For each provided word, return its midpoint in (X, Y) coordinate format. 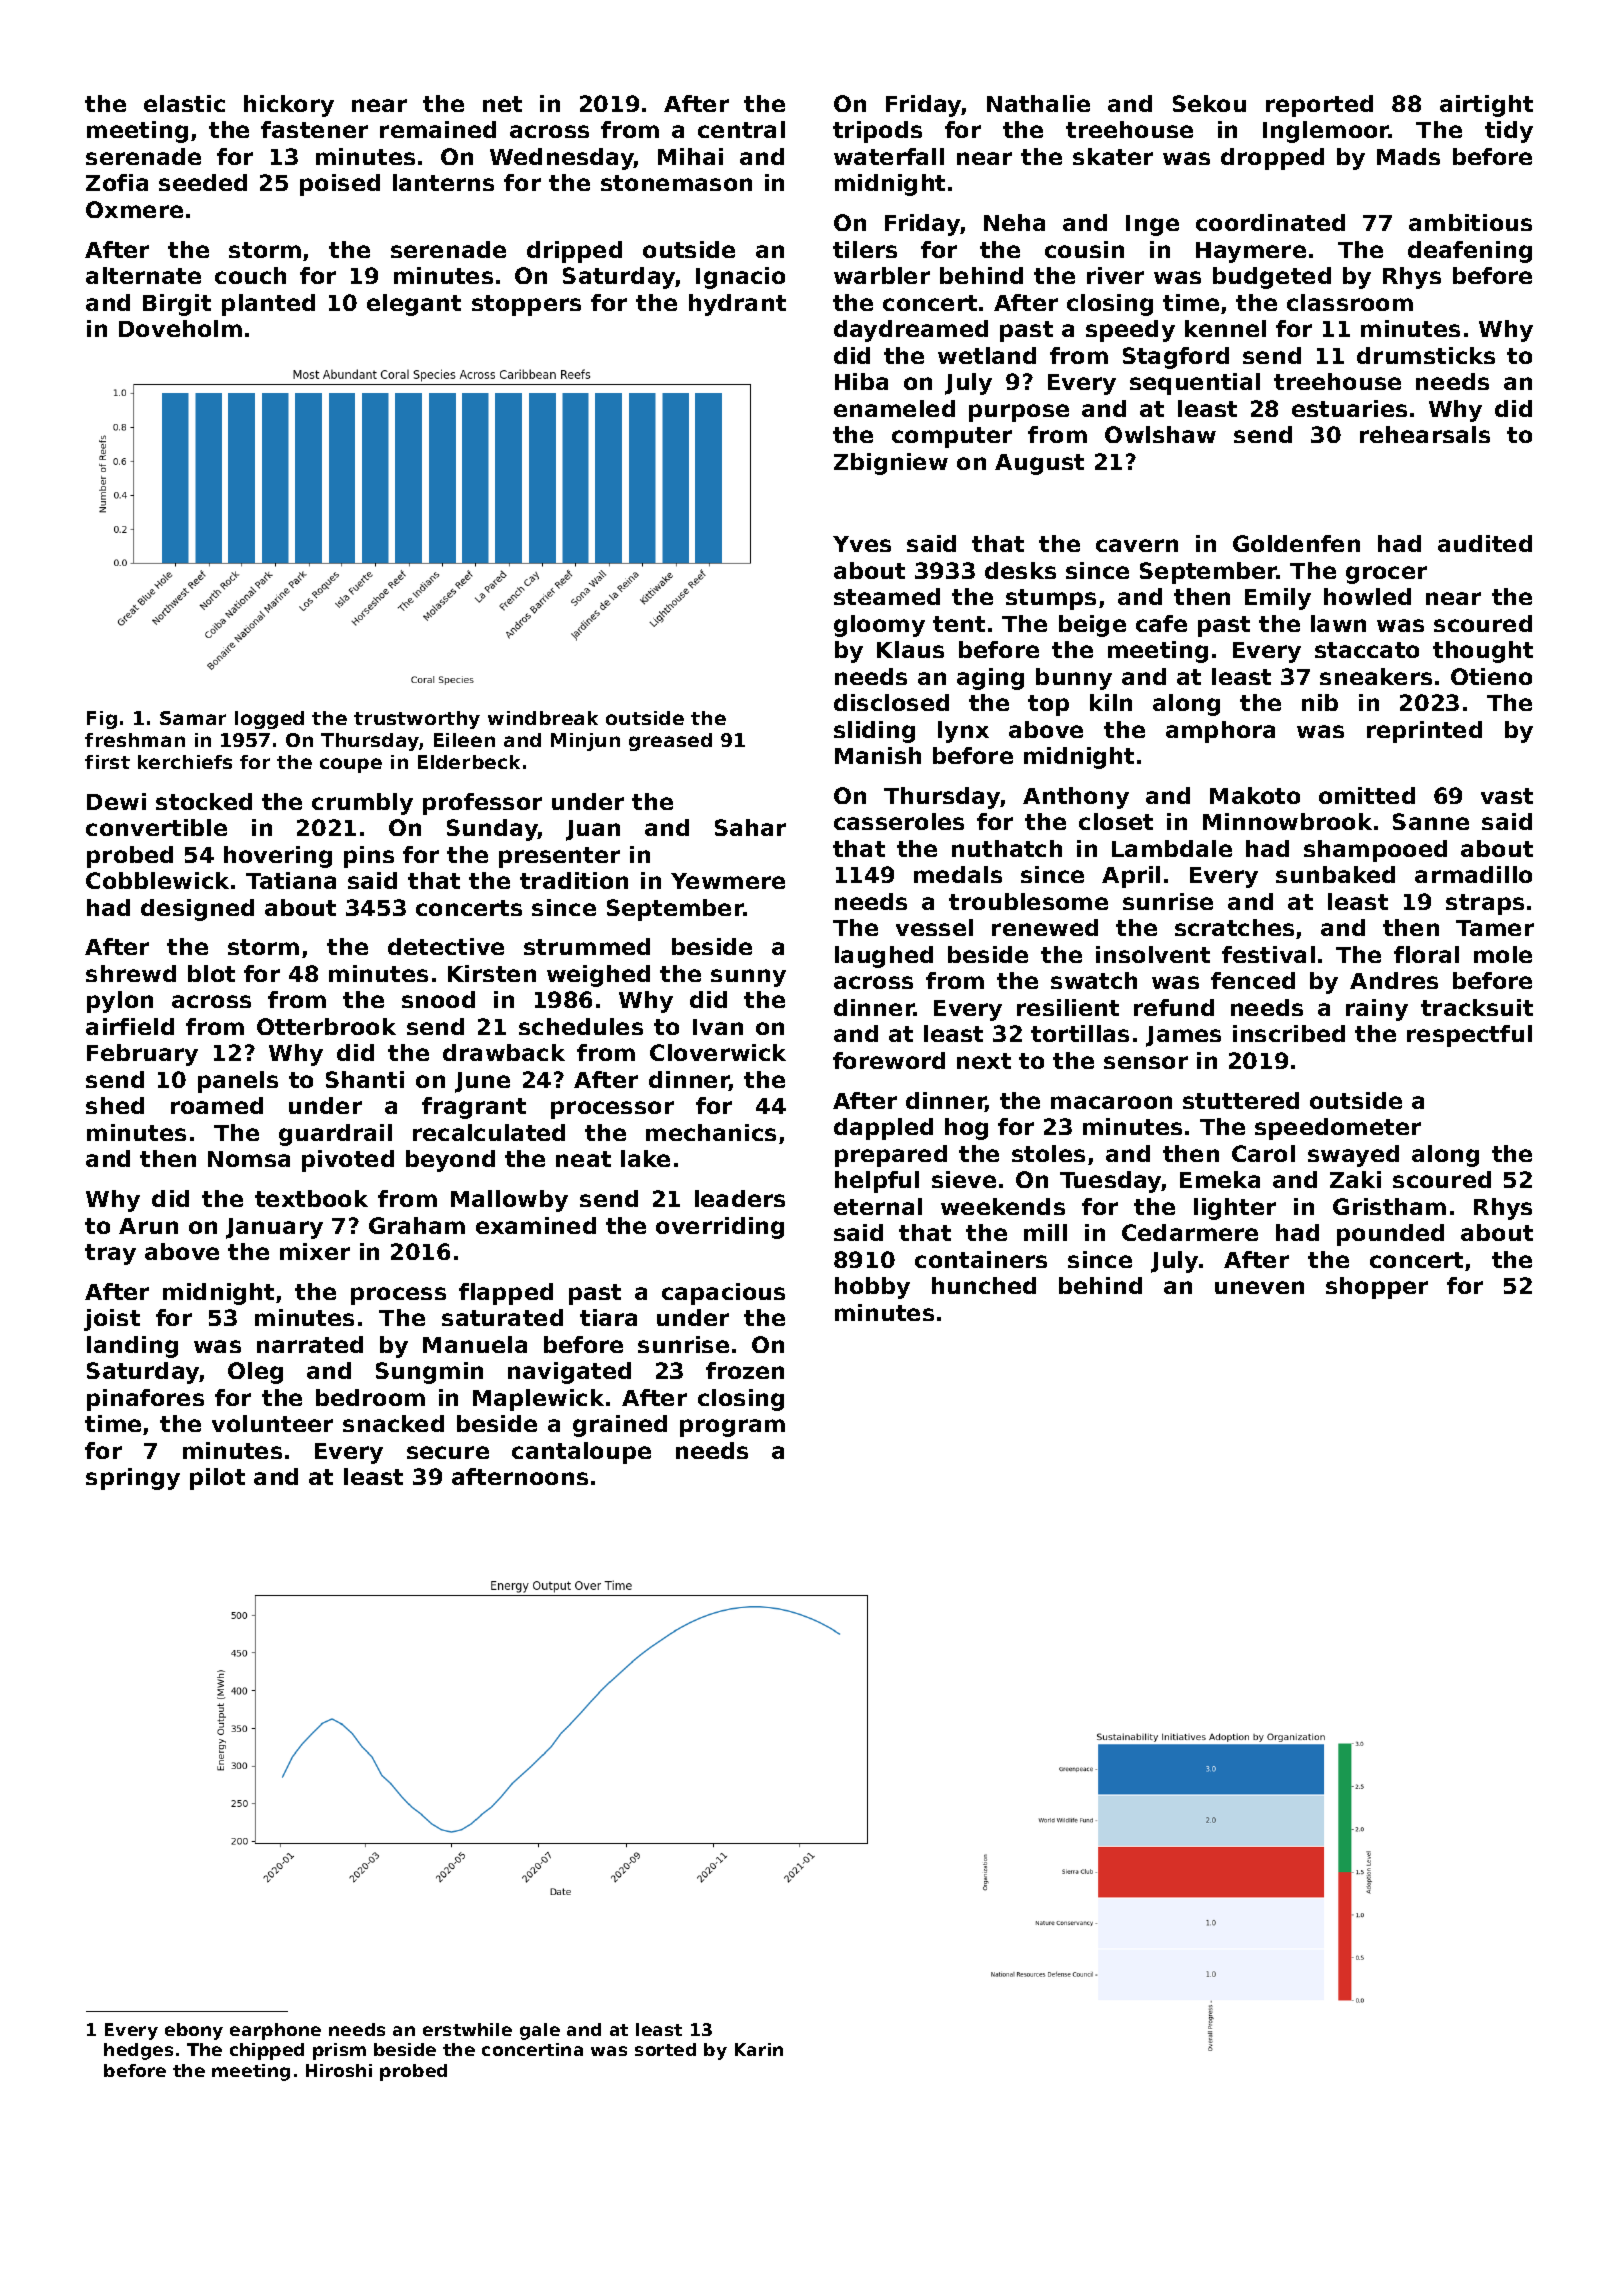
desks (1020, 570)
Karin (759, 2049)
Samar (193, 718)
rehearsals (1425, 434)
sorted (665, 2049)
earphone (275, 2031)
